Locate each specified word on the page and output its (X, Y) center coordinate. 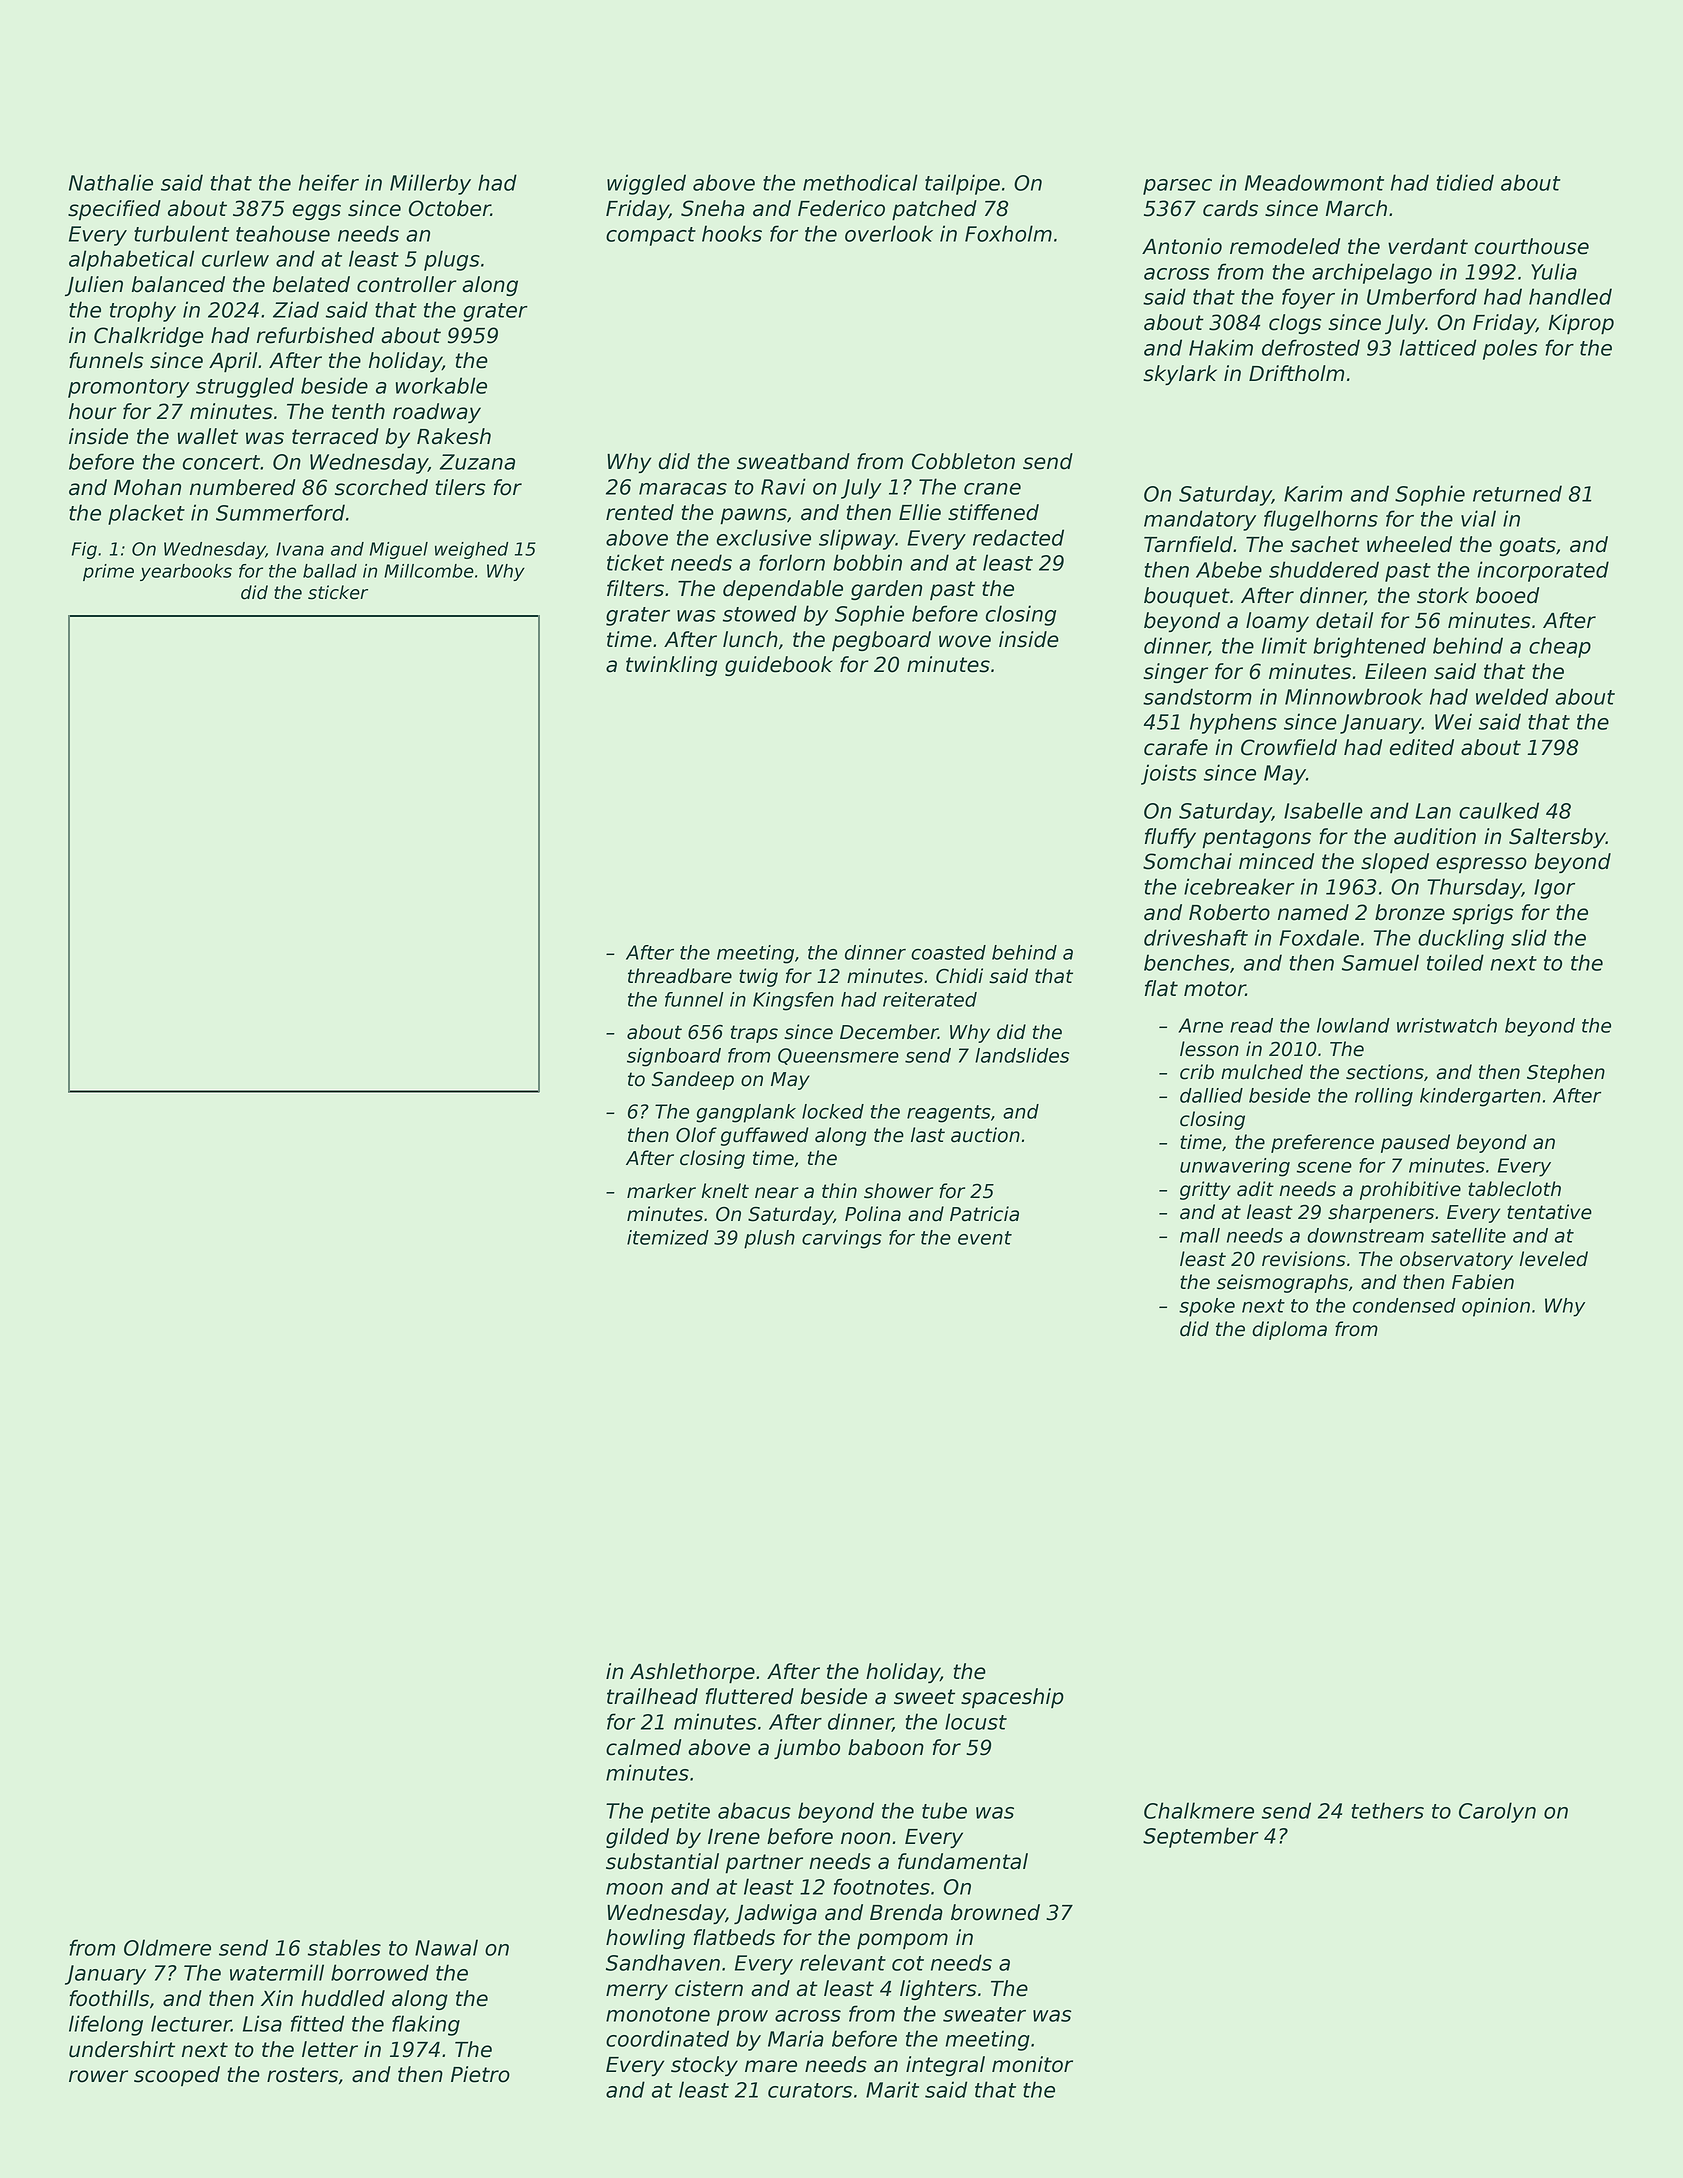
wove (965, 641)
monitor (1032, 2064)
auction (985, 1135)
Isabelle (1323, 810)
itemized (668, 1237)
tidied (1465, 182)
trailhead (652, 1696)
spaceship (1012, 1698)
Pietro (480, 2074)
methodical (860, 182)
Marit (892, 2089)
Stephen (1566, 1073)
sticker (338, 592)
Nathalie (111, 182)
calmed (643, 1747)
